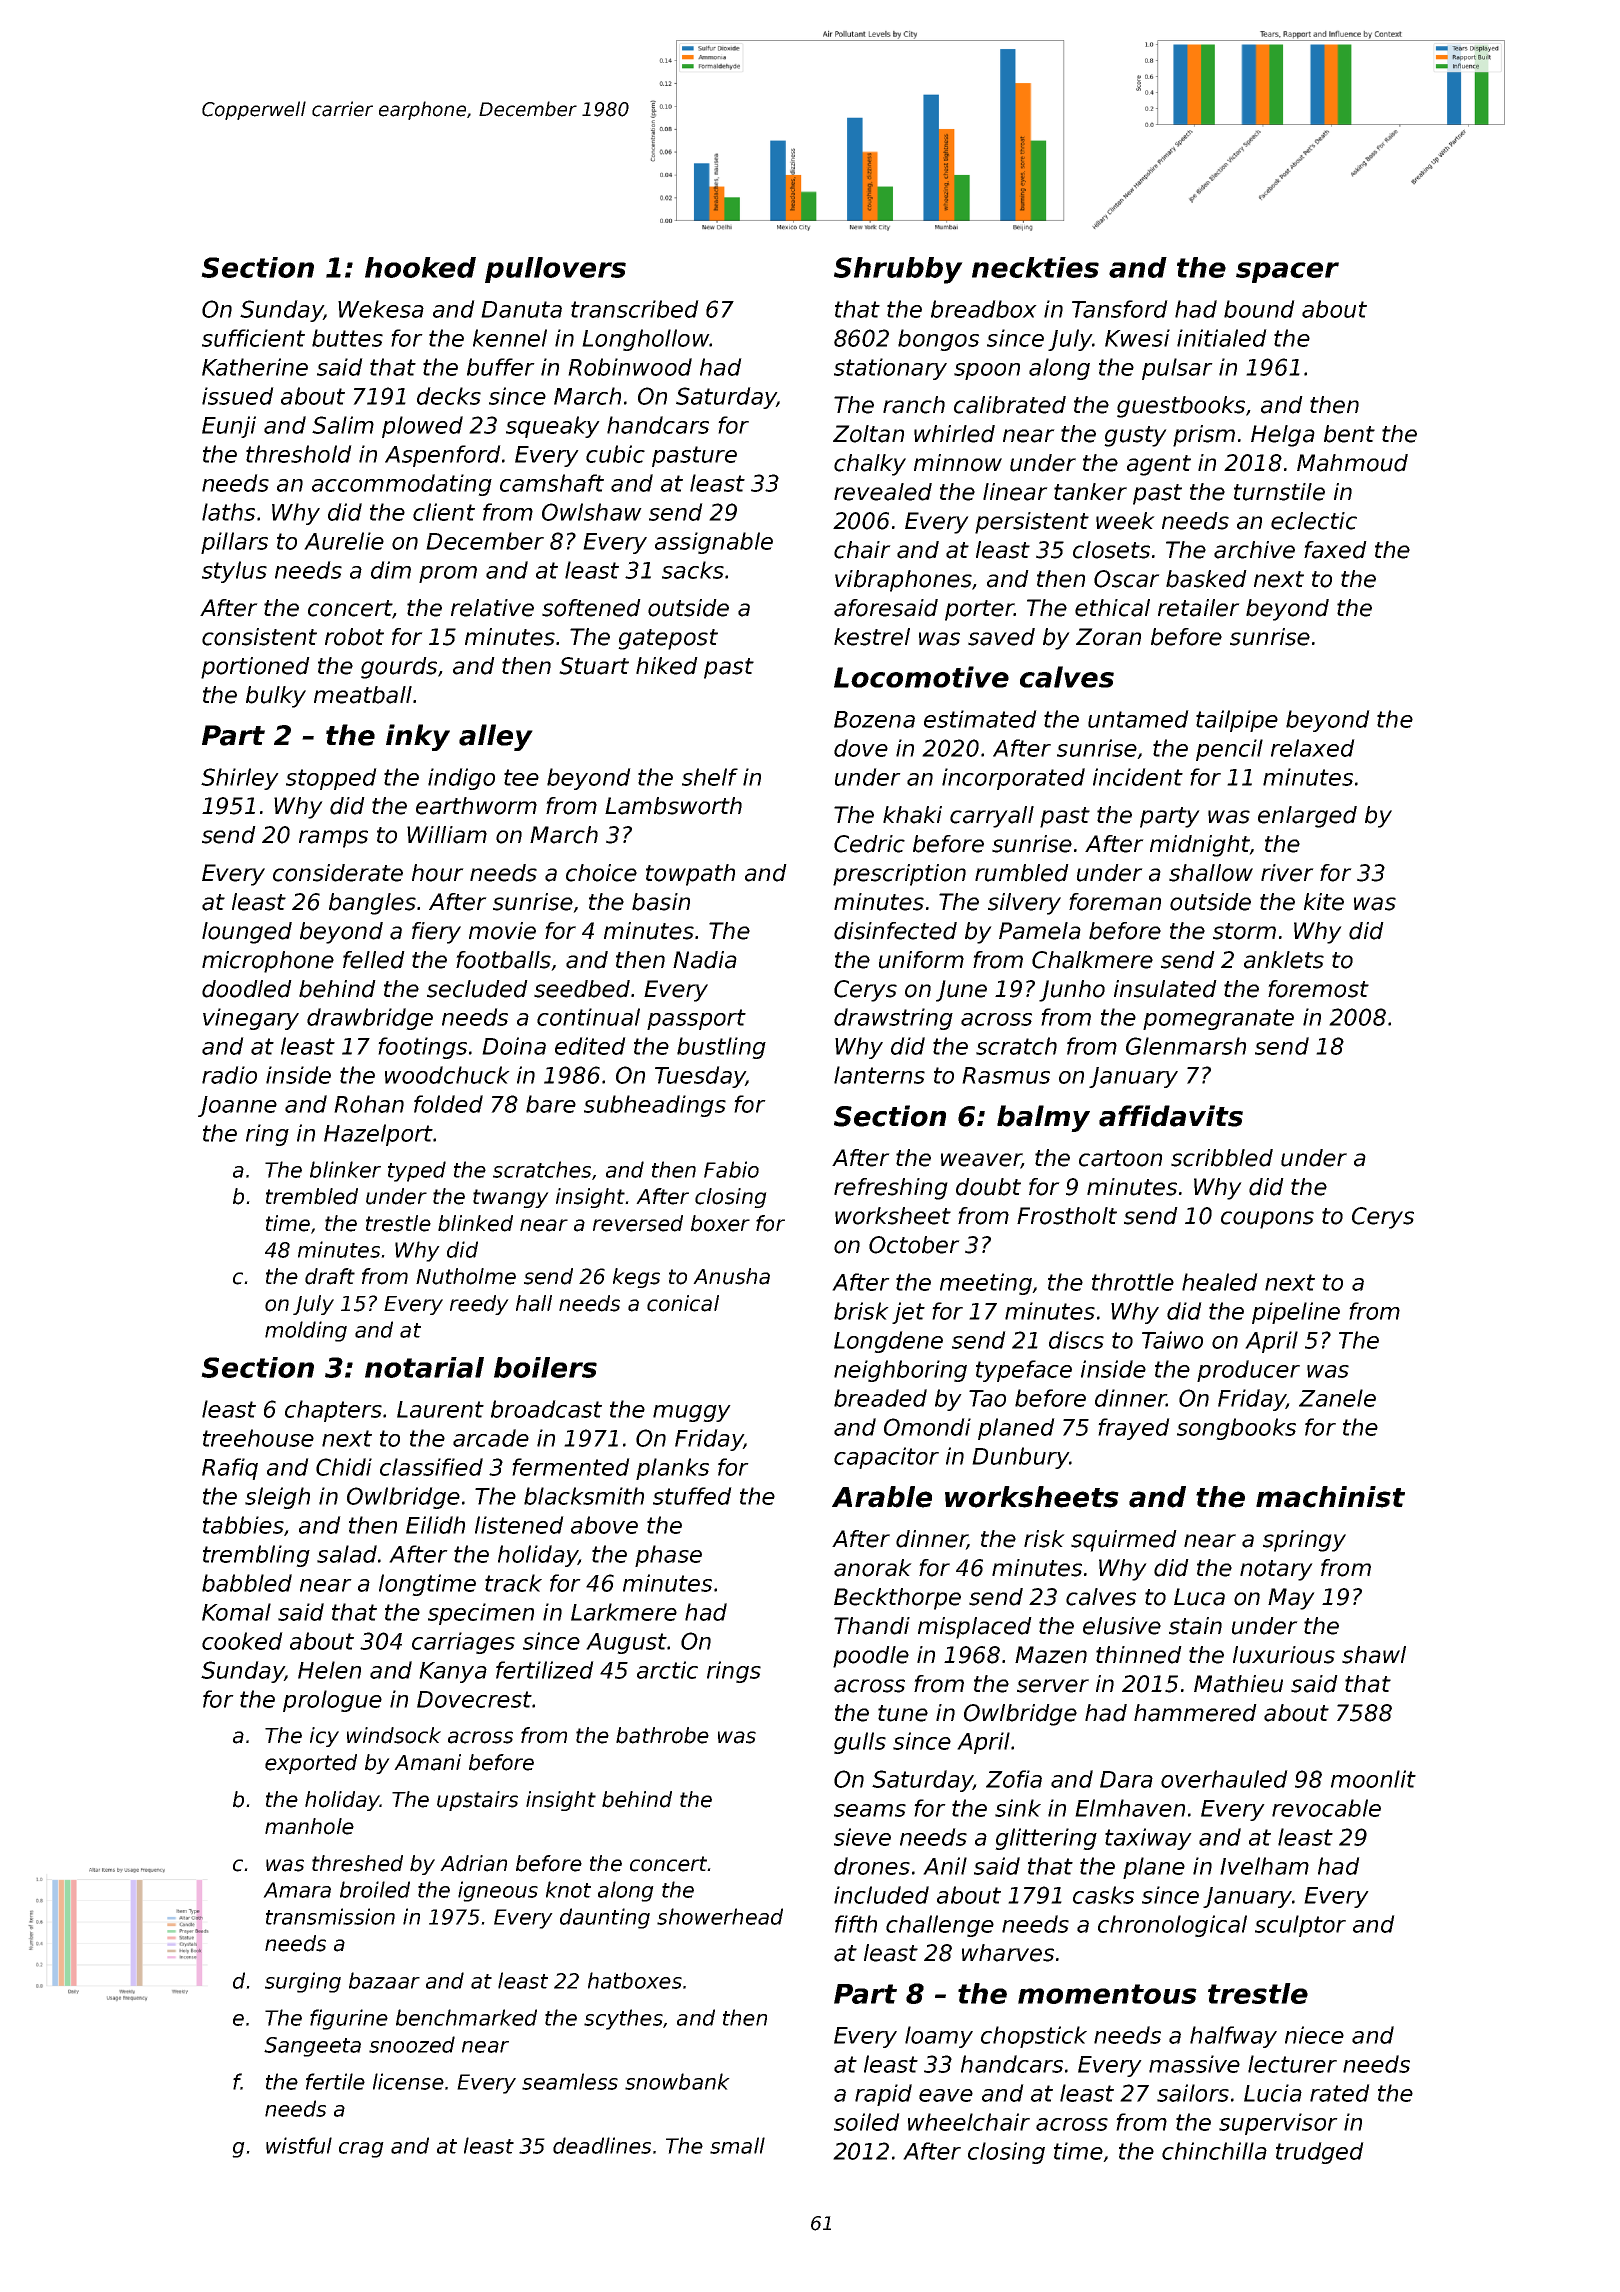 This screenshot has width=1620, height=2292. What do you see at coordinates (908, 1313) in the screenshot?
I see `jet` at bounding box center [908, 1313].
